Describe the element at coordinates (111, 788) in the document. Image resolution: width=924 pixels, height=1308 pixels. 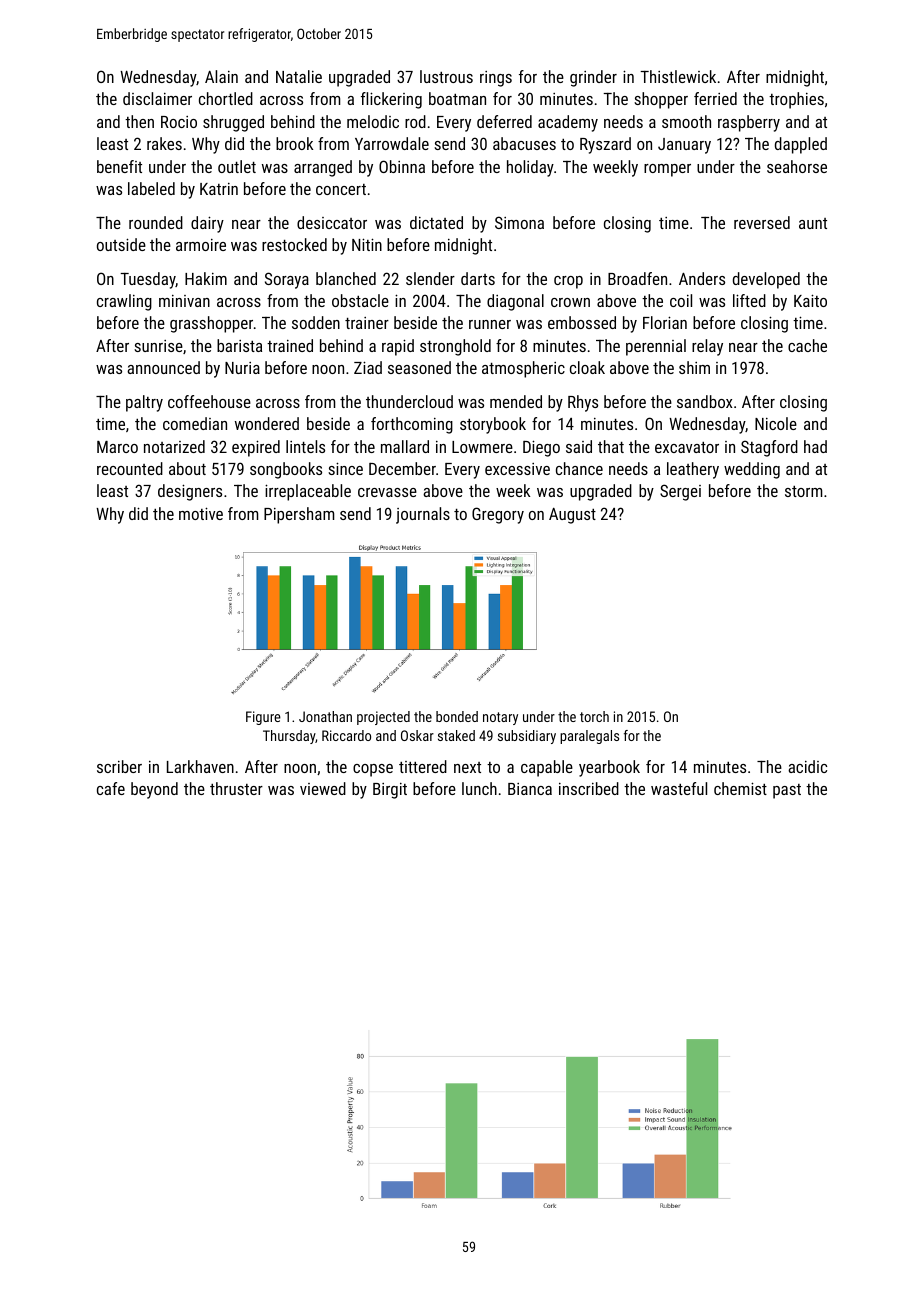
I see `cafe` at that location.
